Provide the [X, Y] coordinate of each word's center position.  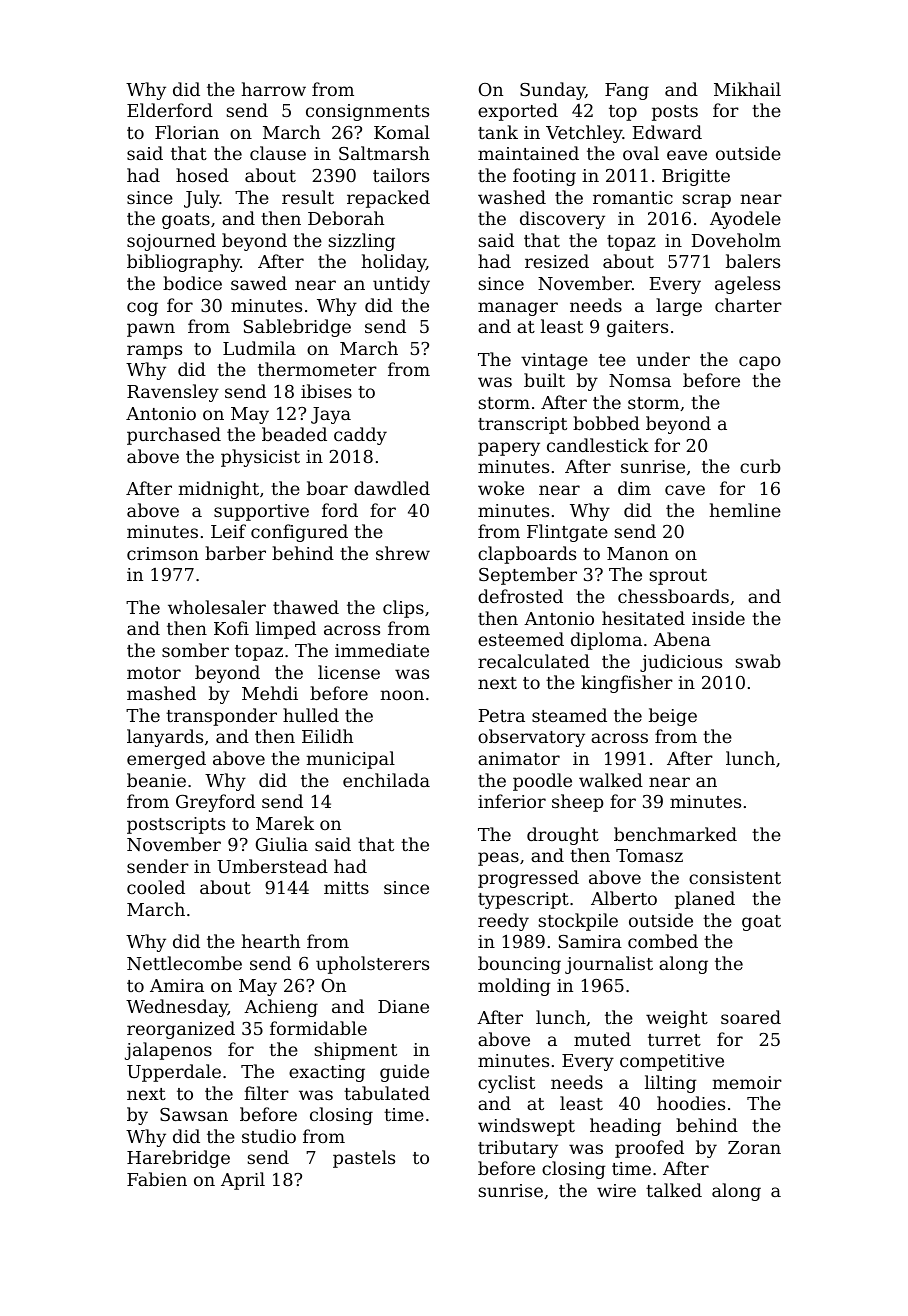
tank [498, 132]
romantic [633, 197]
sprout [678, 577]
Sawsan [194, 1114]
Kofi [231, 628]
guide [404, 1073]
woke [501, 488]
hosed [202, 175]
